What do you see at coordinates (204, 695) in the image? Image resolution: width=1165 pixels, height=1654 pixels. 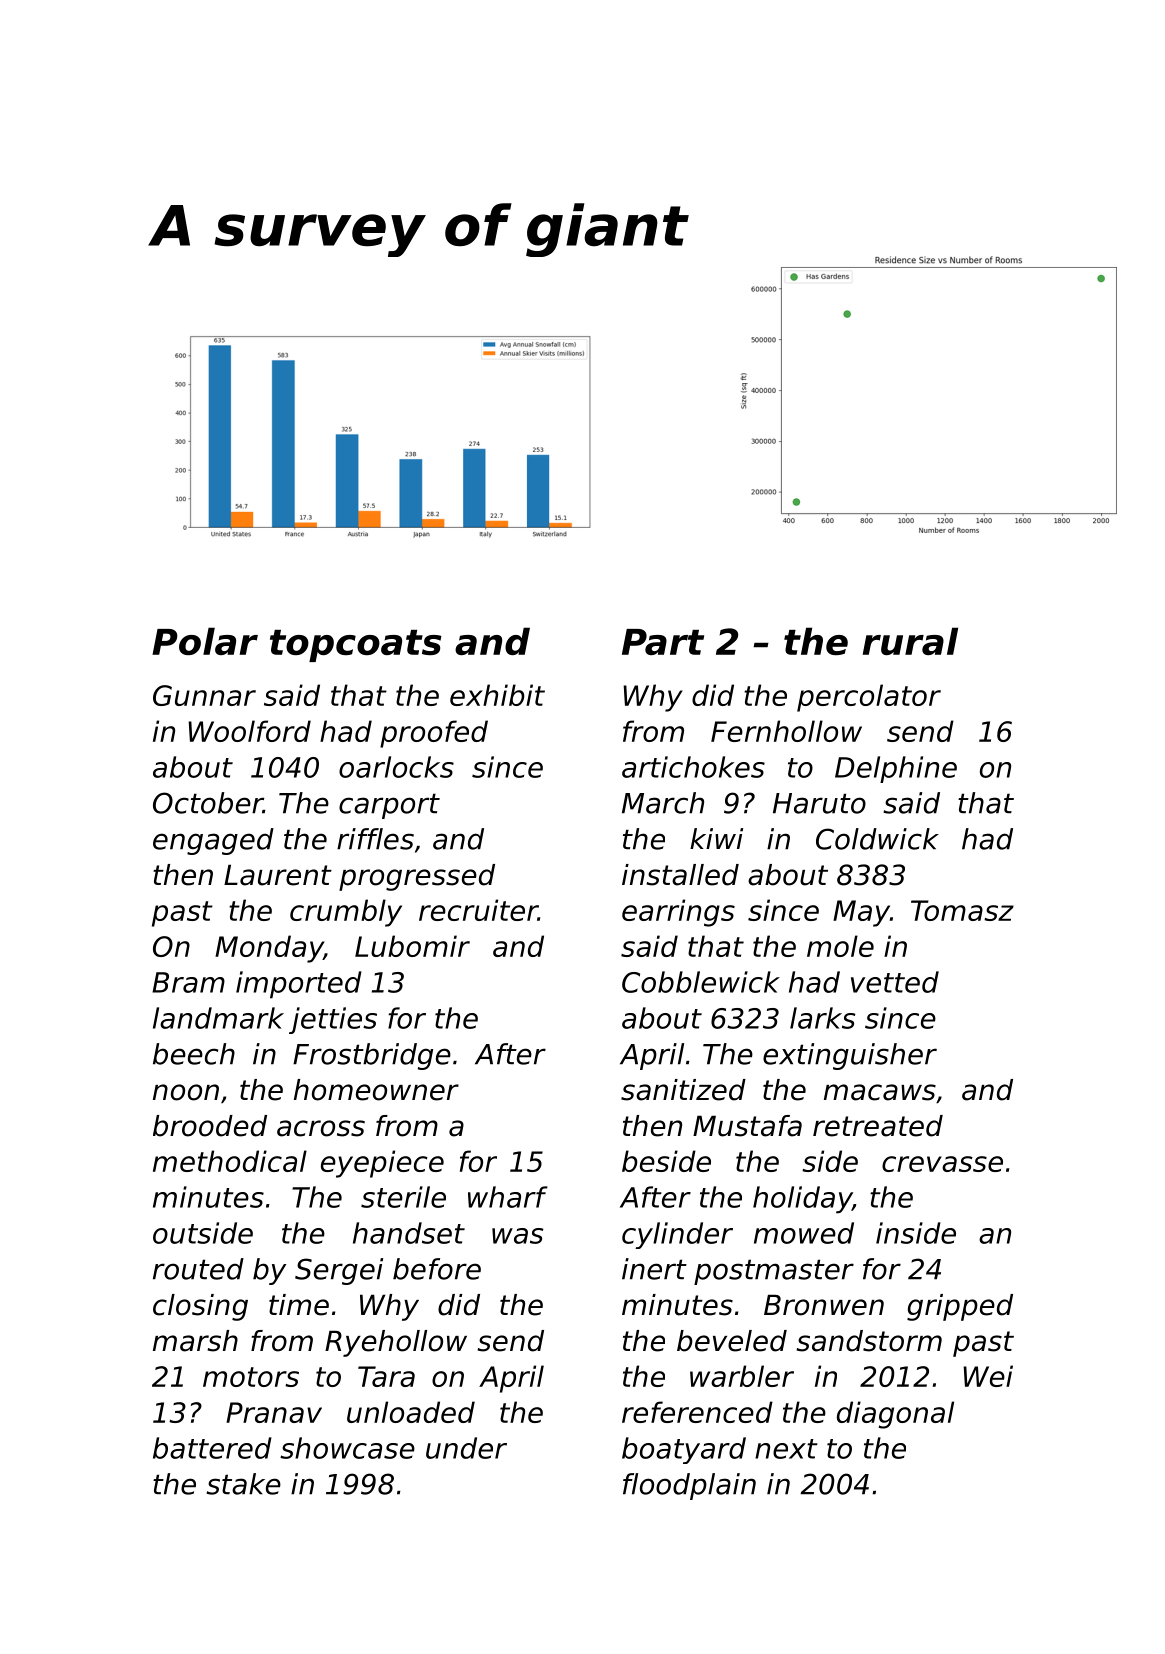 I see `Gunnar` at bounding box center [204, 695].
